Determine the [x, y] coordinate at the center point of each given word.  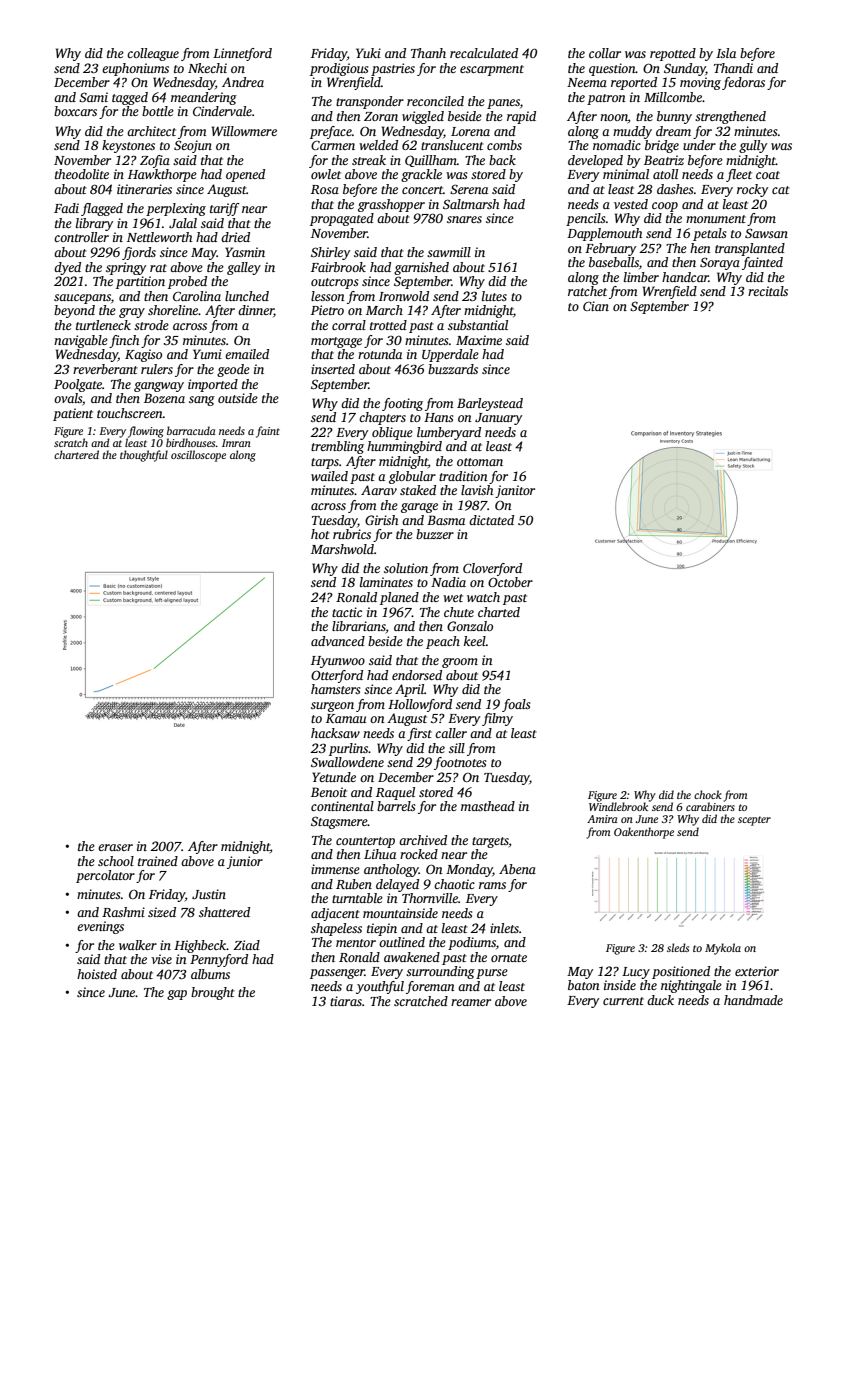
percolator [105, 876]
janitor [515, 491]
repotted [673, 54]
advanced [338, 641]
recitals [768, 291]
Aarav [379, 490]
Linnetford [242, 54]
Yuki [368, 53]
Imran [236, 443]
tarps [325, 463]
